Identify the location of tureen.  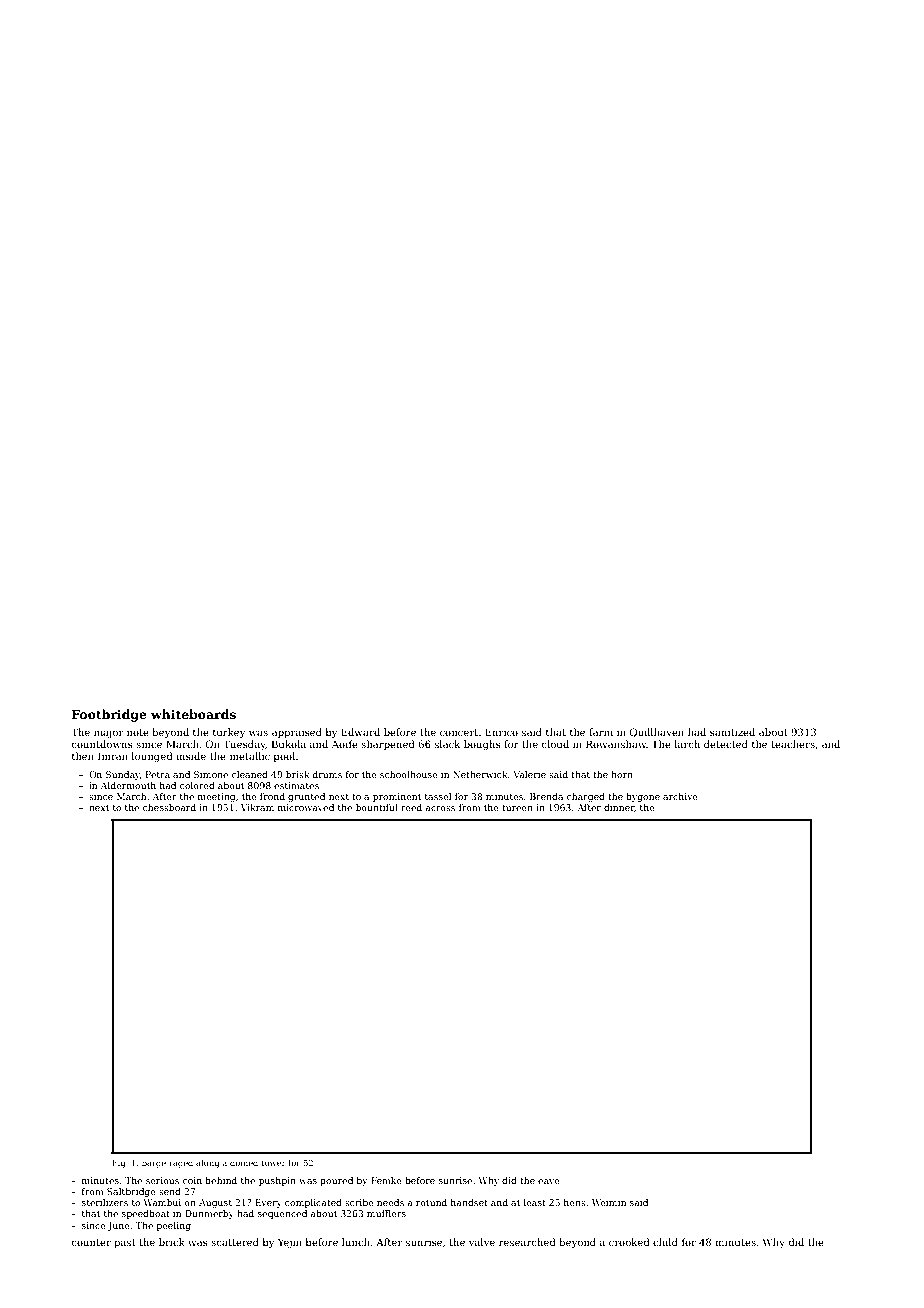
(517, 808).
